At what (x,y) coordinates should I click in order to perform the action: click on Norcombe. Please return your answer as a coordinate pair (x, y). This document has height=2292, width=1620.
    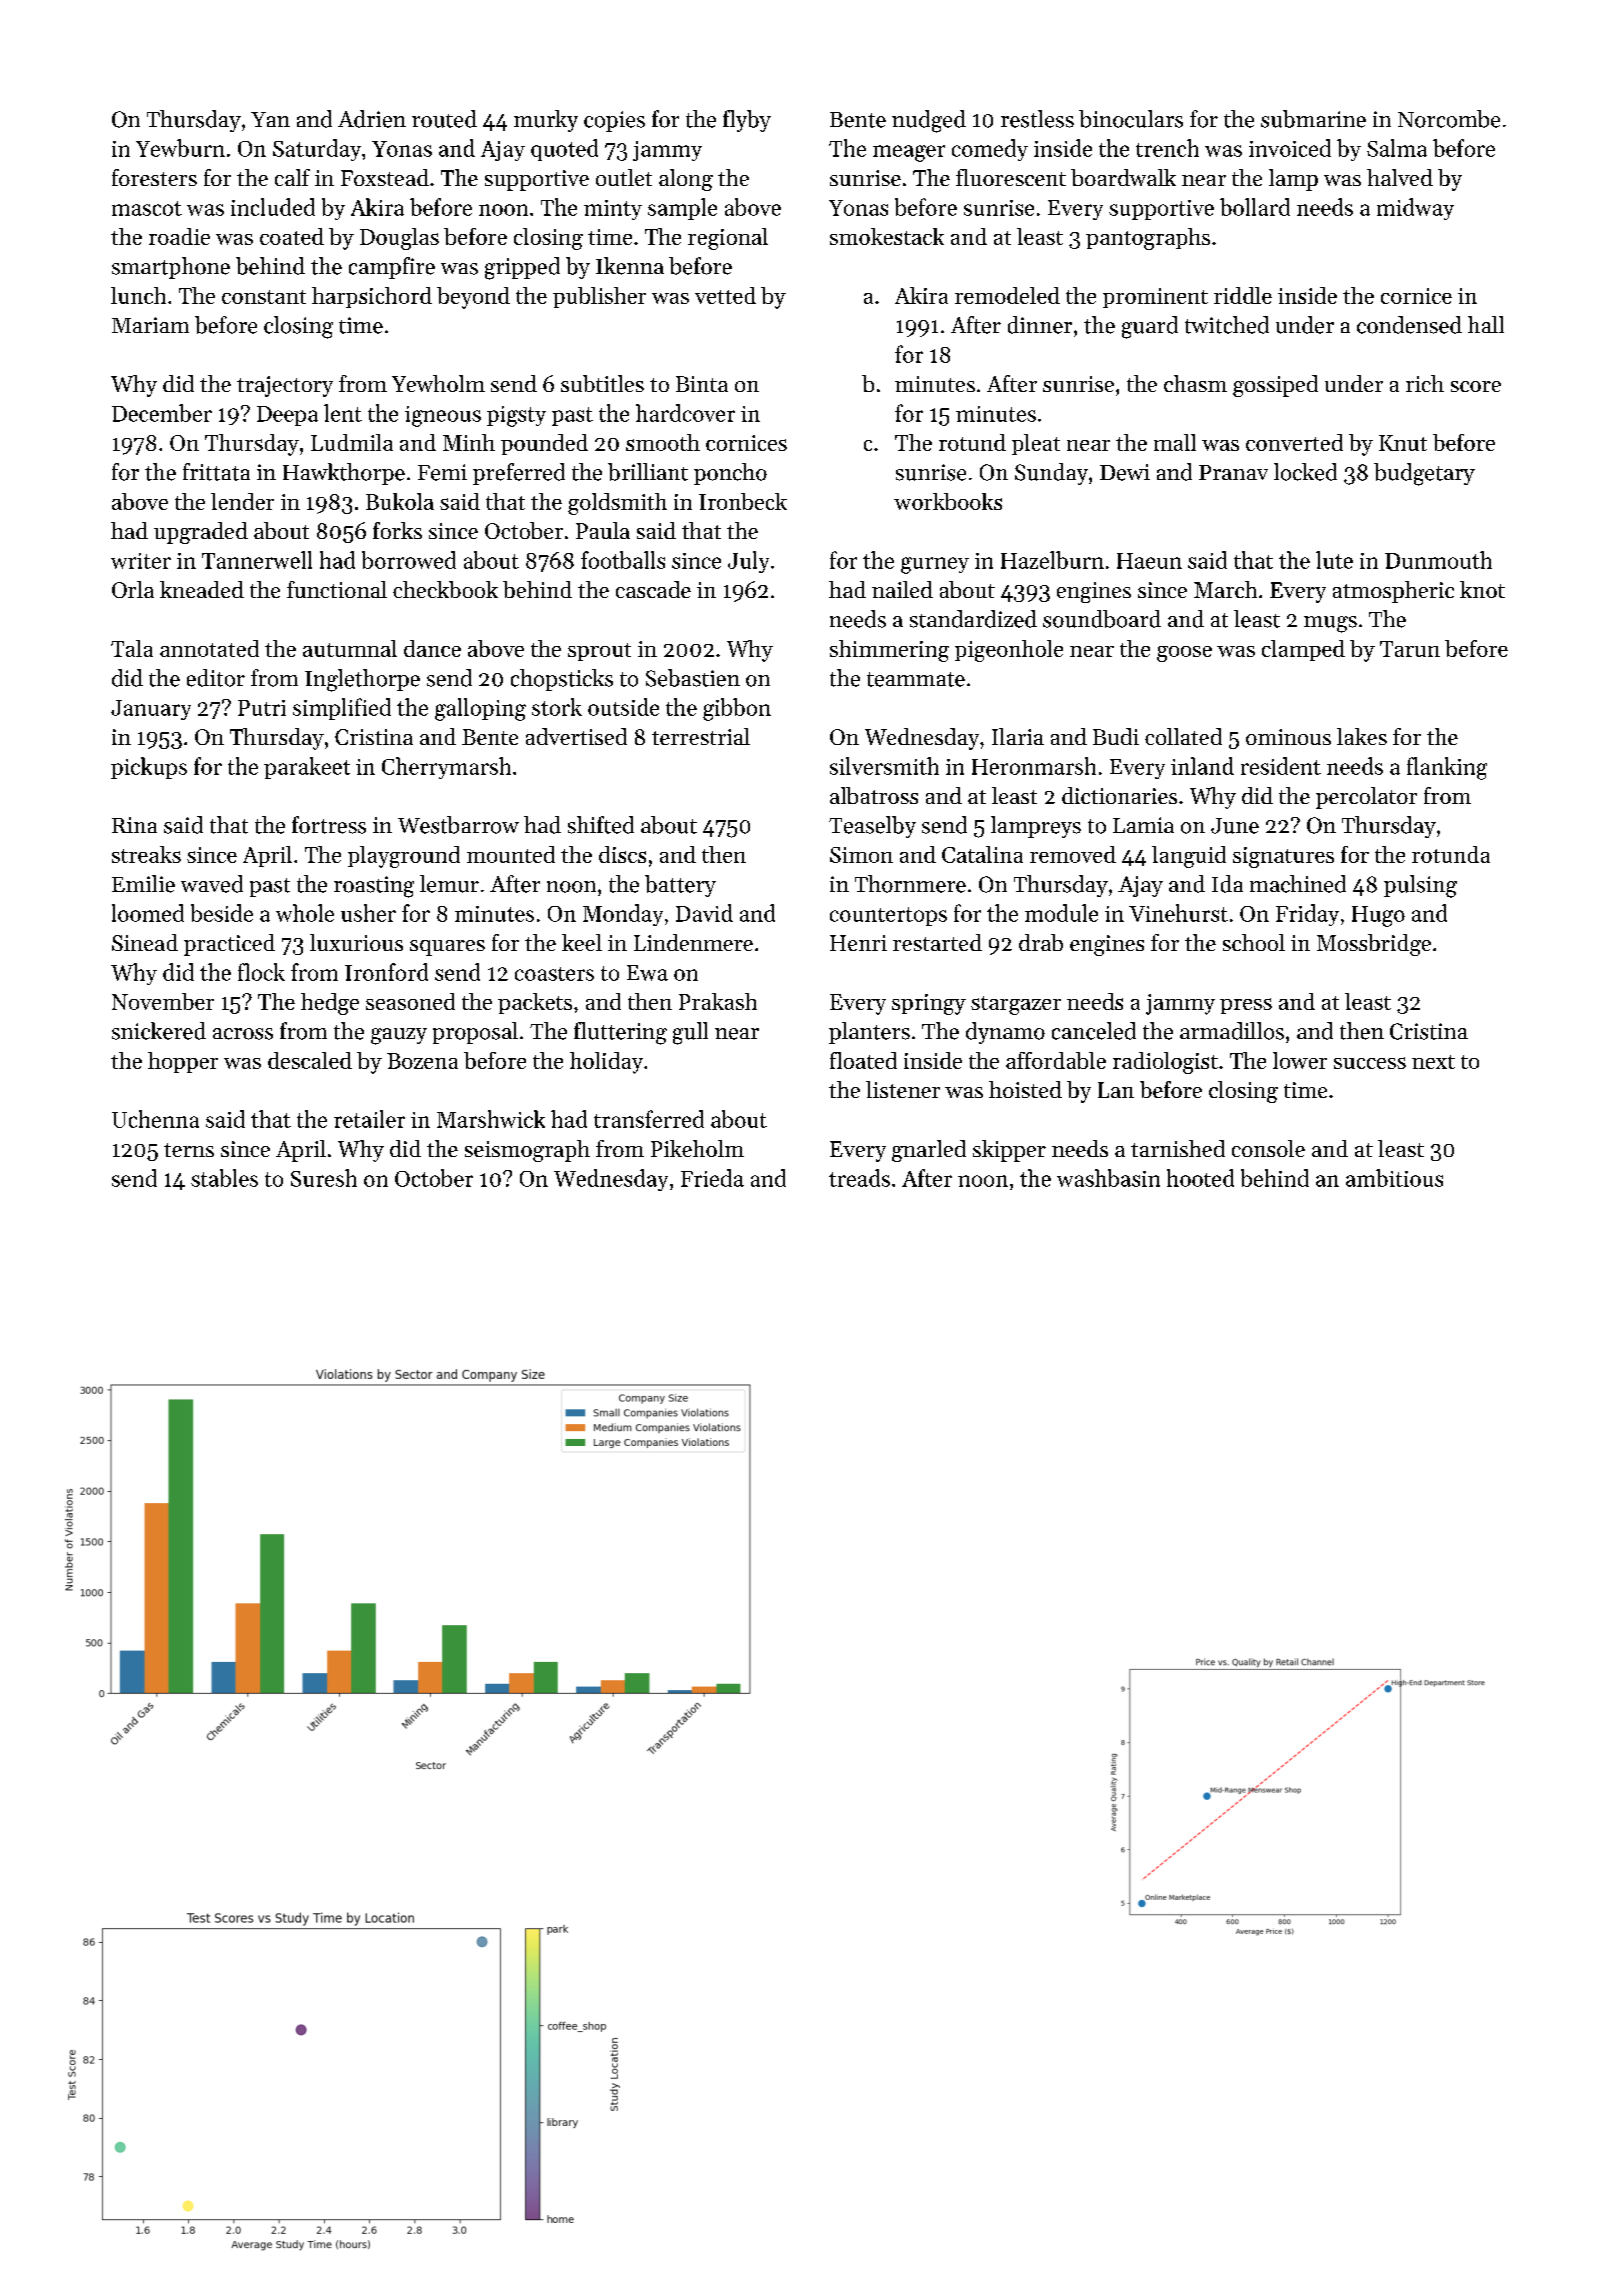
    Looking at the image, I should click on (1449, 119).
